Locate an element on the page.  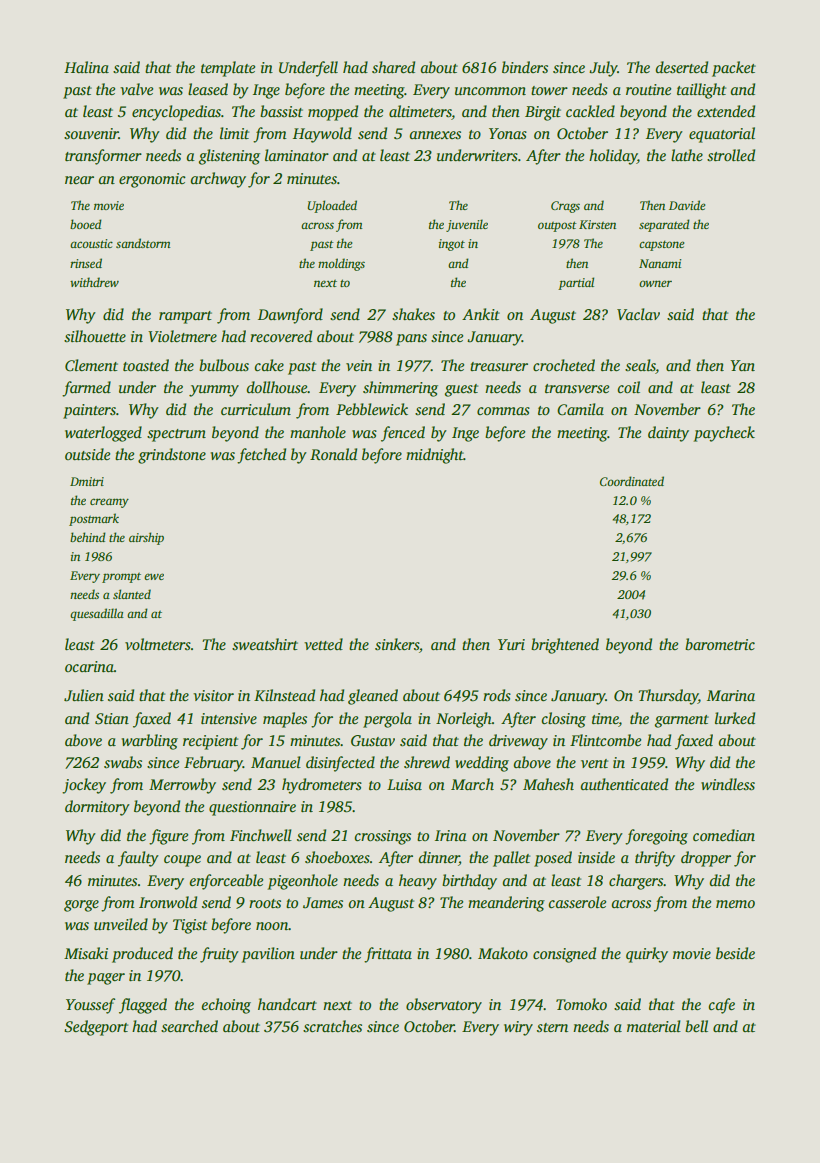
encyclopedias is located at coordinates (176, 113).
